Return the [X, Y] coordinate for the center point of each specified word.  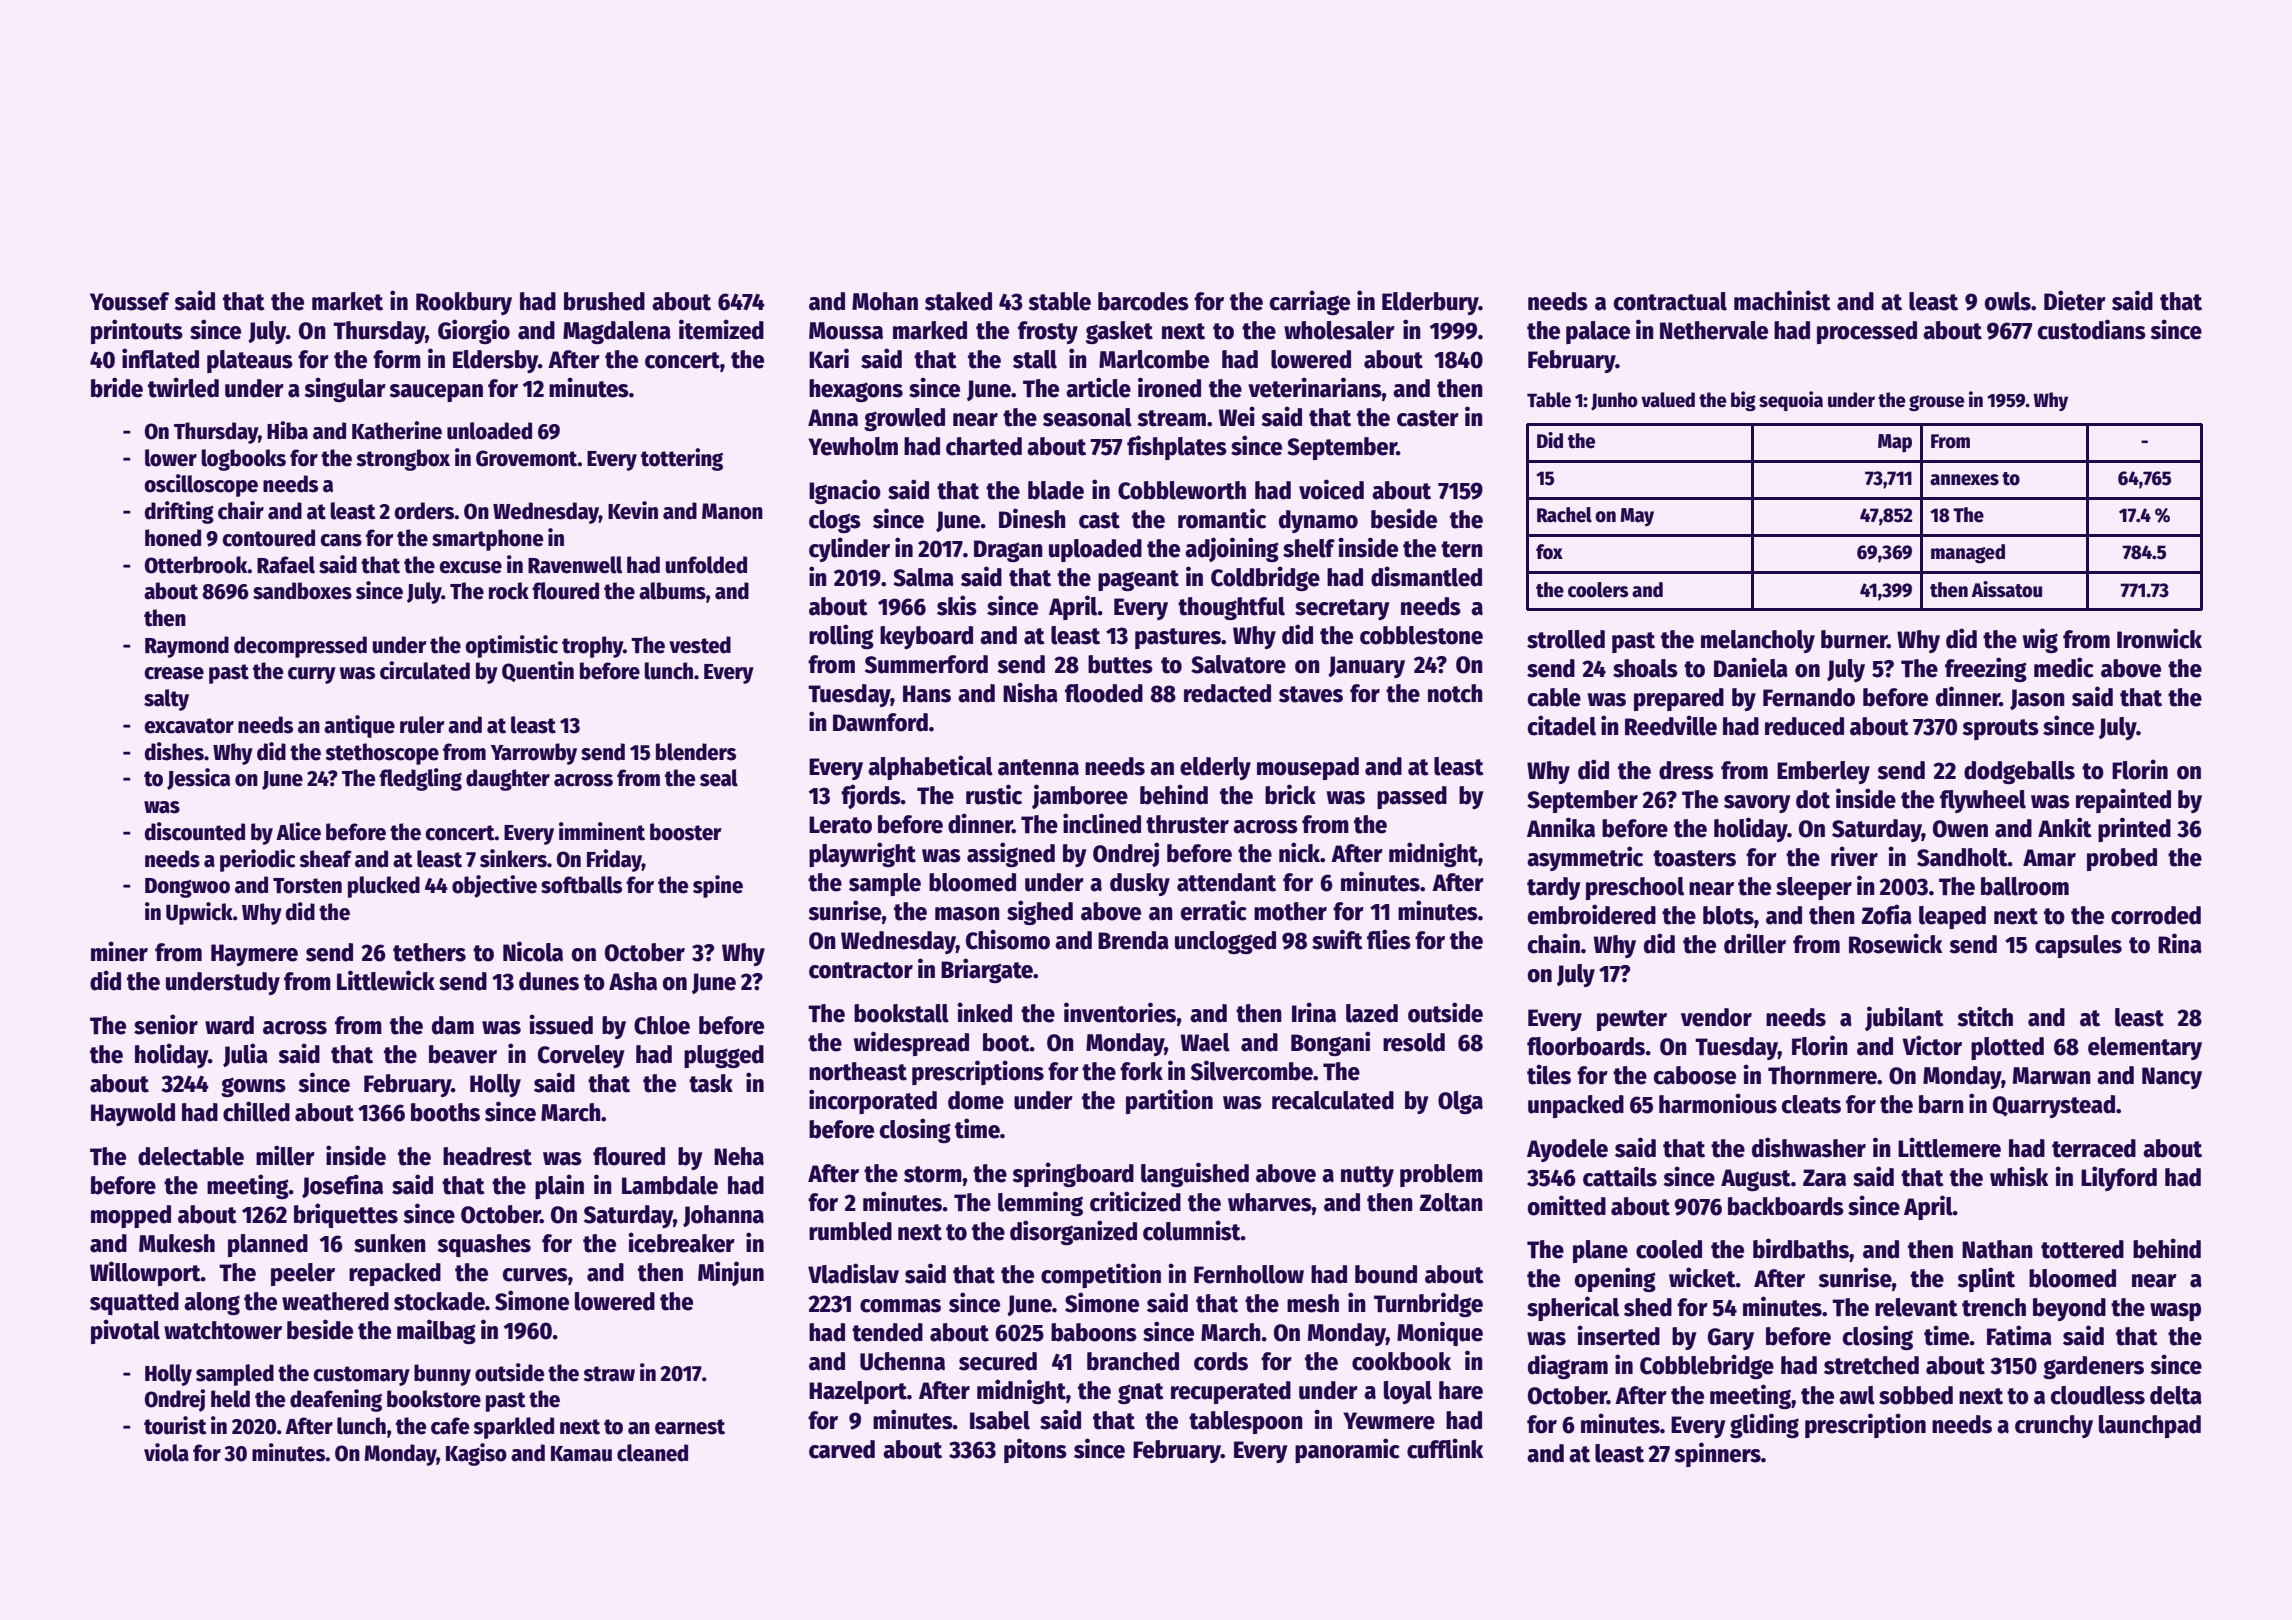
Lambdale [670, 1185]
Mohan [885, 301]
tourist [175, 1425]
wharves [1270, 1202]
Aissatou [2006, 589]
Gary [1731, 1339]
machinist [1782, 300]
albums [672, 591]
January [1366, 667]
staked [958, 301]
